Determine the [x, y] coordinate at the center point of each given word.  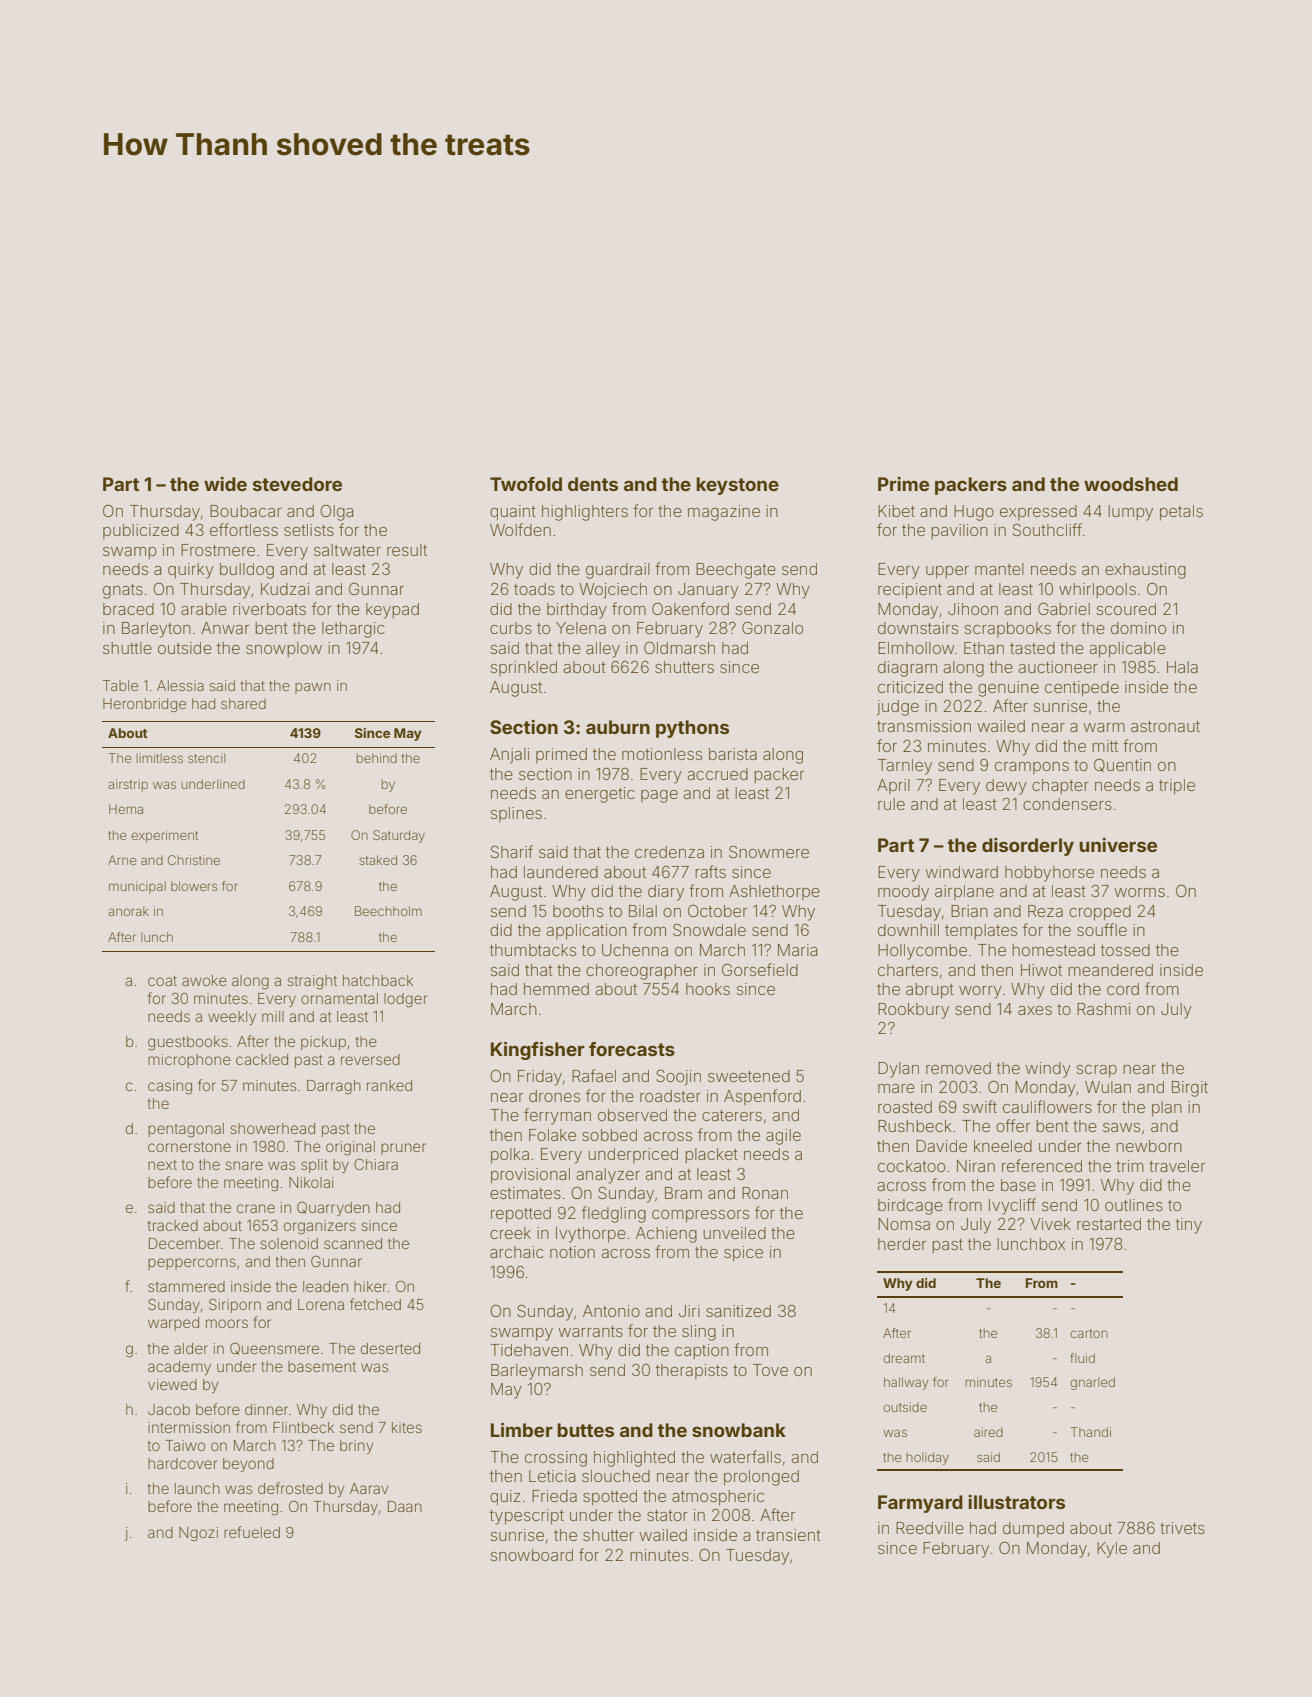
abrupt [930, 991]
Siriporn [235, 1305]
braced [128, 609]
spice [743, 1254]
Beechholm [388, 911]
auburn [618, 727]
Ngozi [198, 1534]
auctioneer [1058, 667]
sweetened [749, 1076]
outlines [1134, 1205]
